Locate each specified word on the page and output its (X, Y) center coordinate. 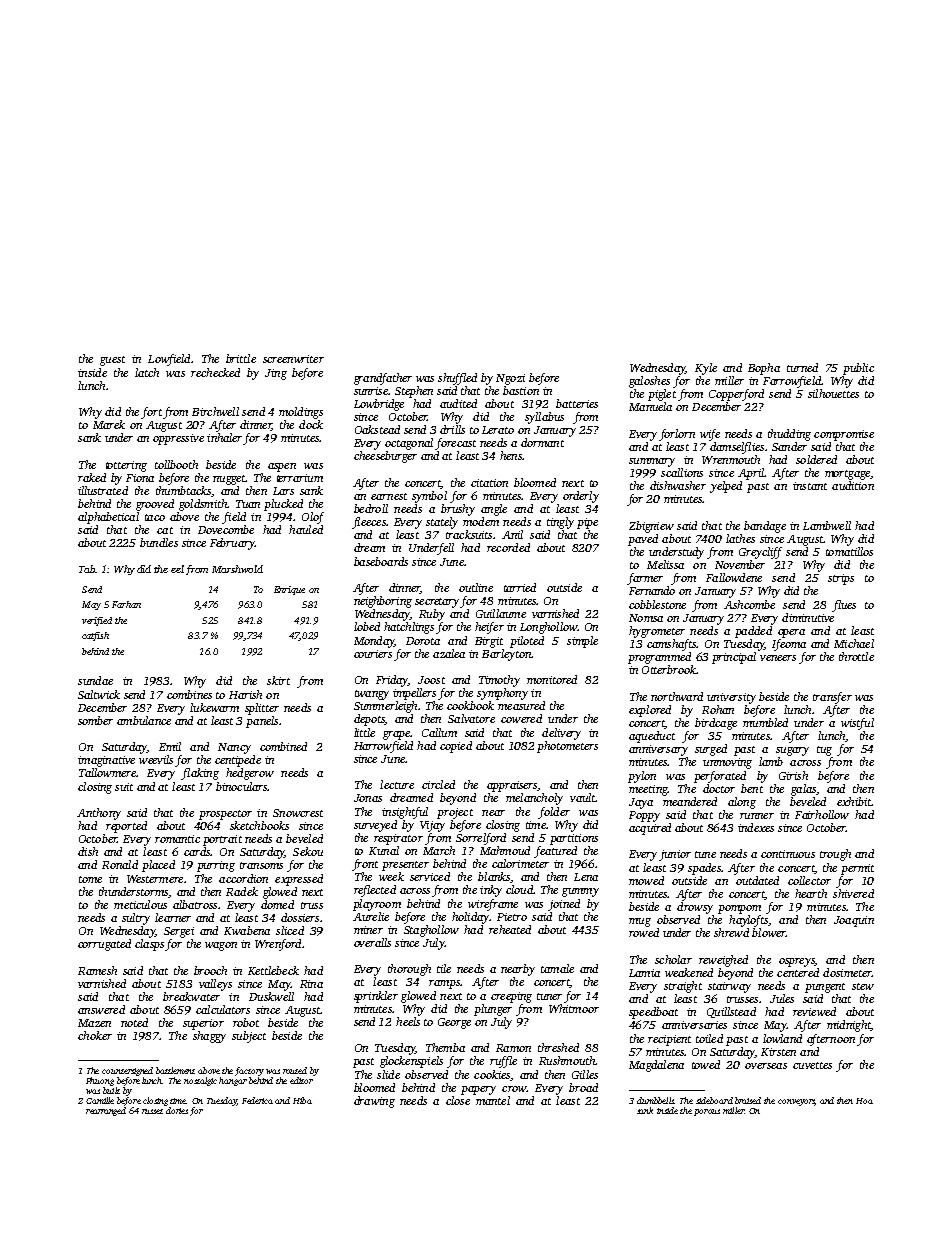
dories (177, 1110)
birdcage (716, 724)
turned (802, 367)
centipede (238, 761)
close (458, 1100)
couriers (373, 654)
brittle (241, 358)
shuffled (457, 379)
